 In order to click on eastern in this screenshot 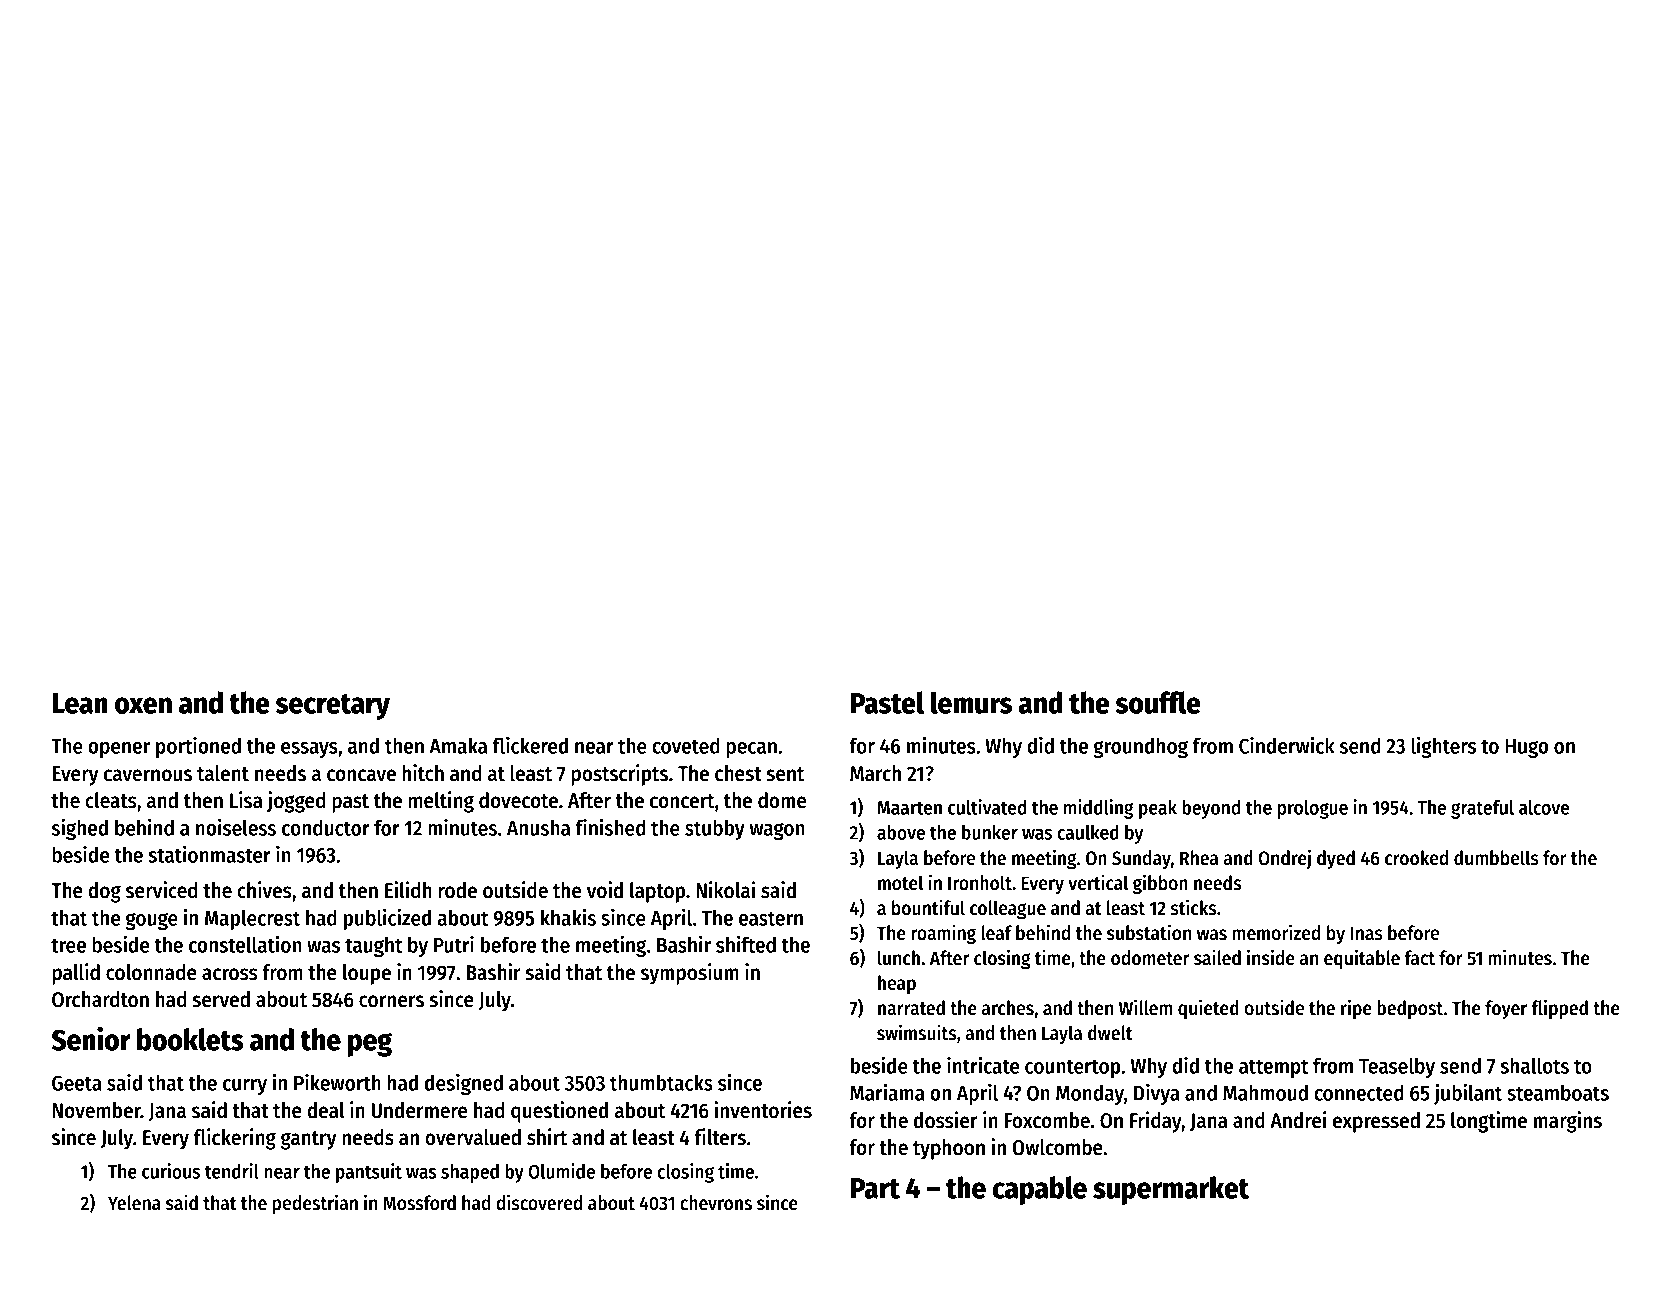, I will do `click(771, 918)`.
